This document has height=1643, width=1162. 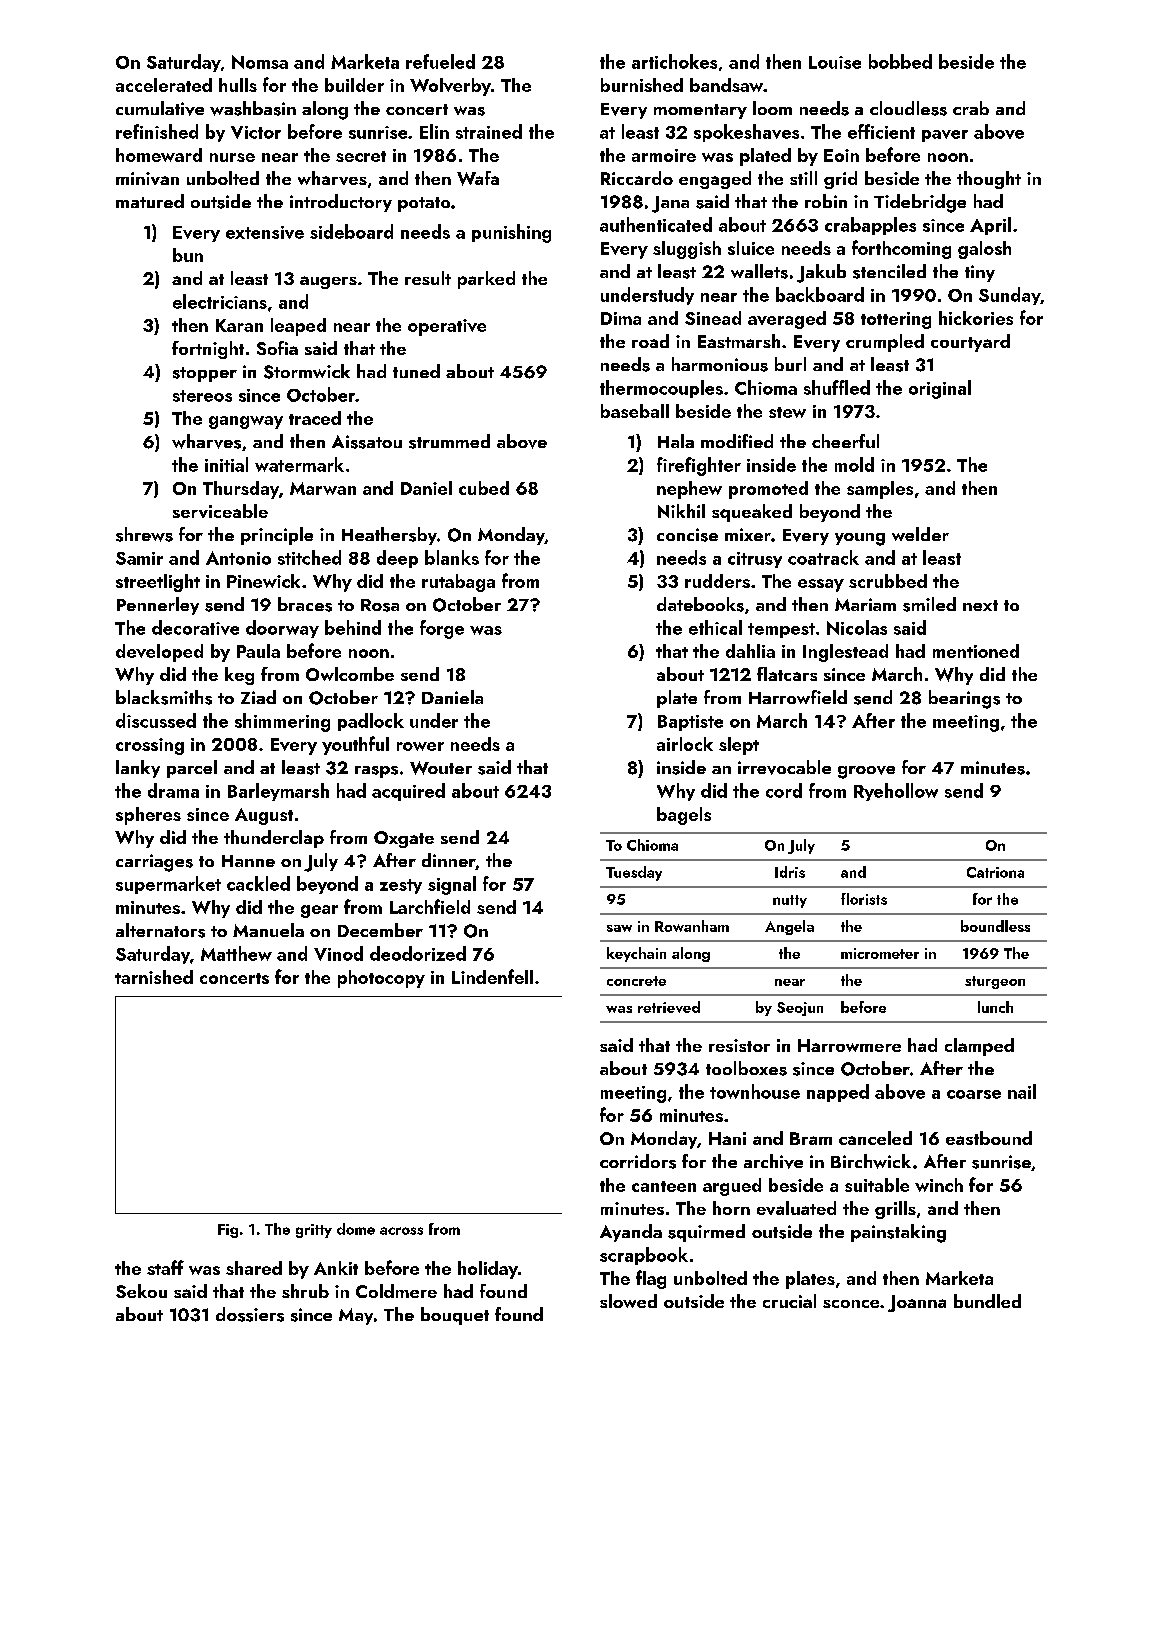 I want to click on cubed, so click(x=484, y=488).
